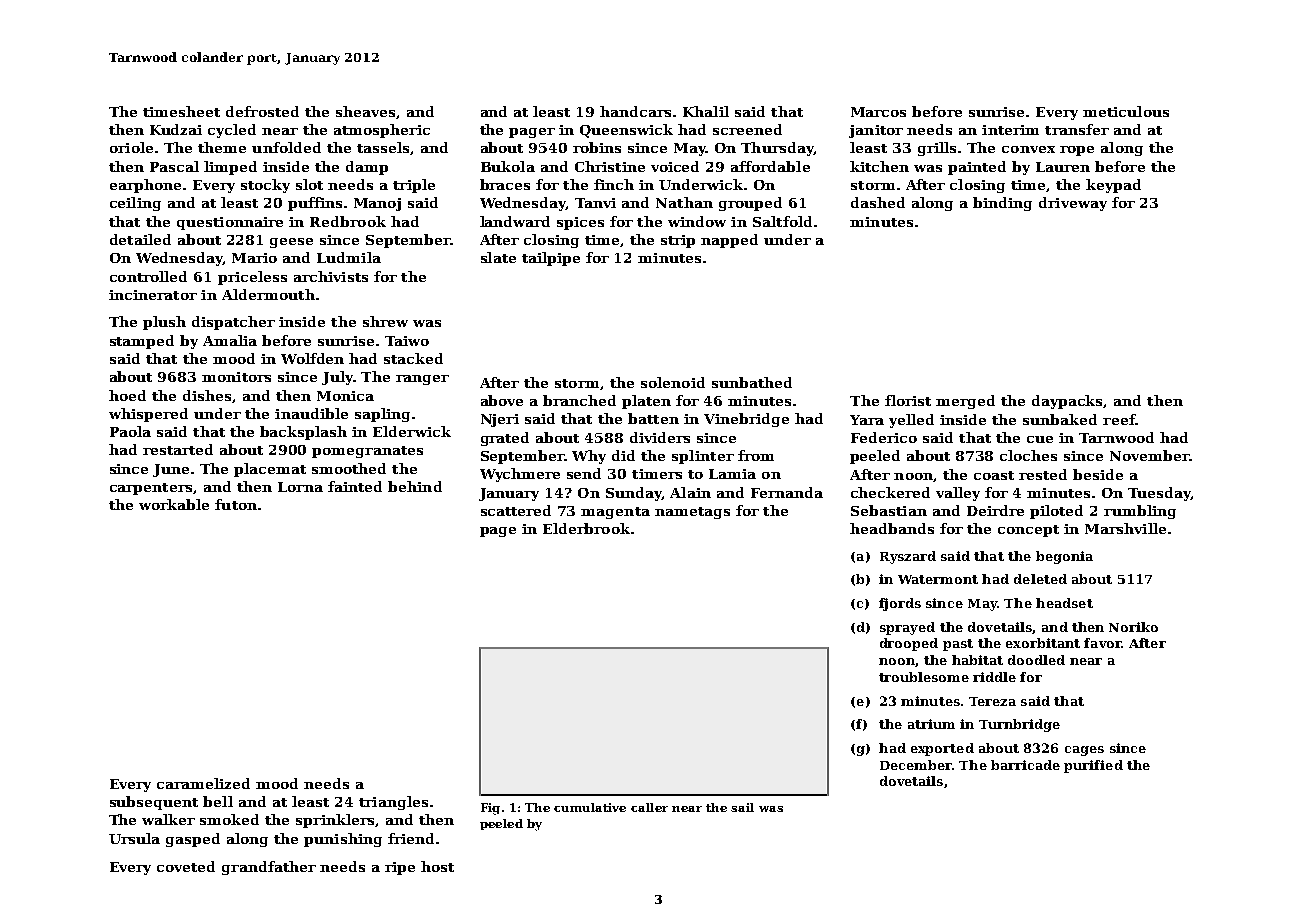 This screenshot has height=924, width=1308. Describe the element at coordinates (490, 809) in the screenshot. I see `Fig` at that location.
